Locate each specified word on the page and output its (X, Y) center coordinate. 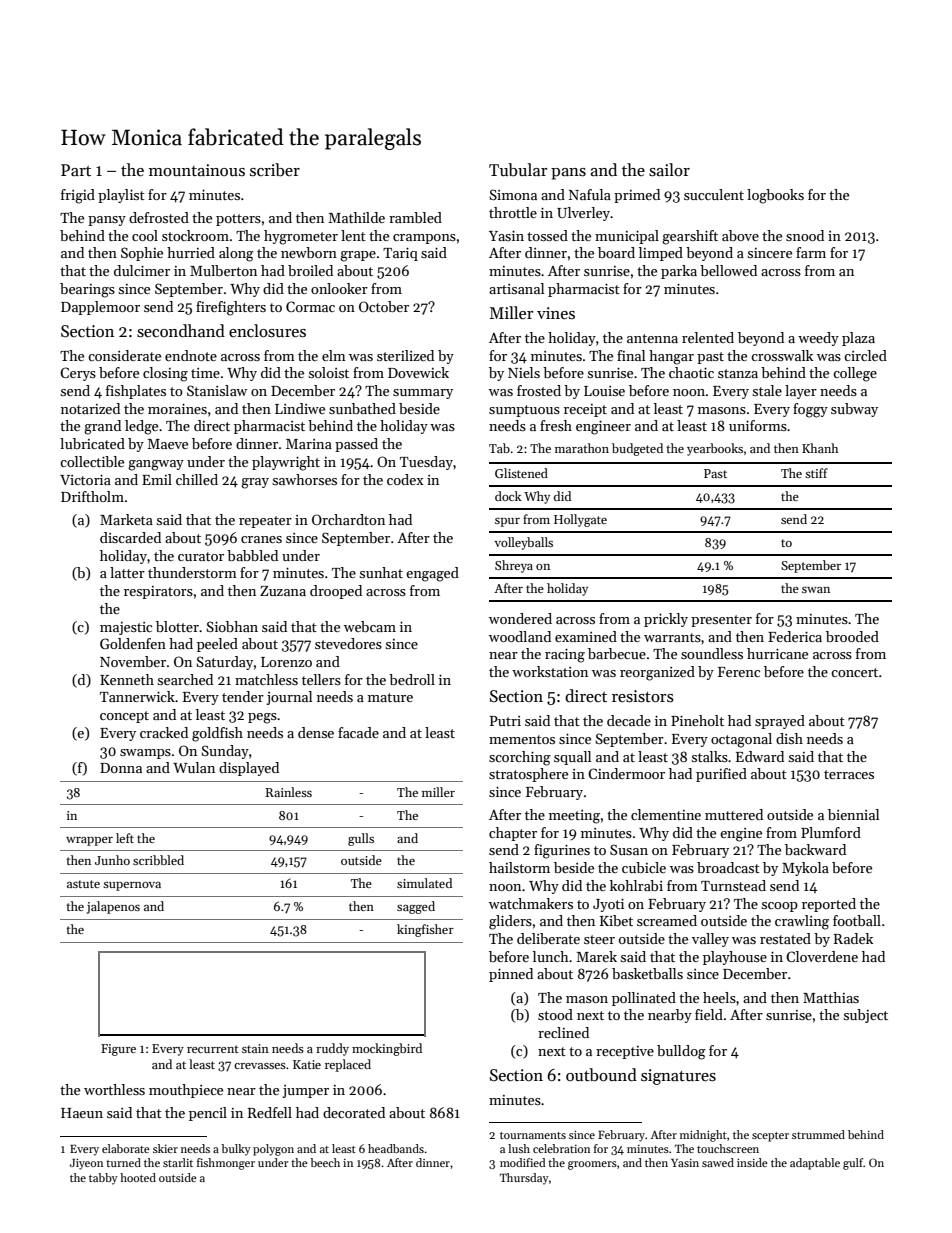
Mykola (805, 869)
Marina (309, 444)
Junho (112, 860)
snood (805, 235)
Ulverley (584, 214)
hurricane (777, 653)
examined (586, 636)
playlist (121, 196)
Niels (524, 372)
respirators (158, 592)
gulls (361, 839)
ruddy (332, 1049)
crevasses (260, 1066)
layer (801, 392)
